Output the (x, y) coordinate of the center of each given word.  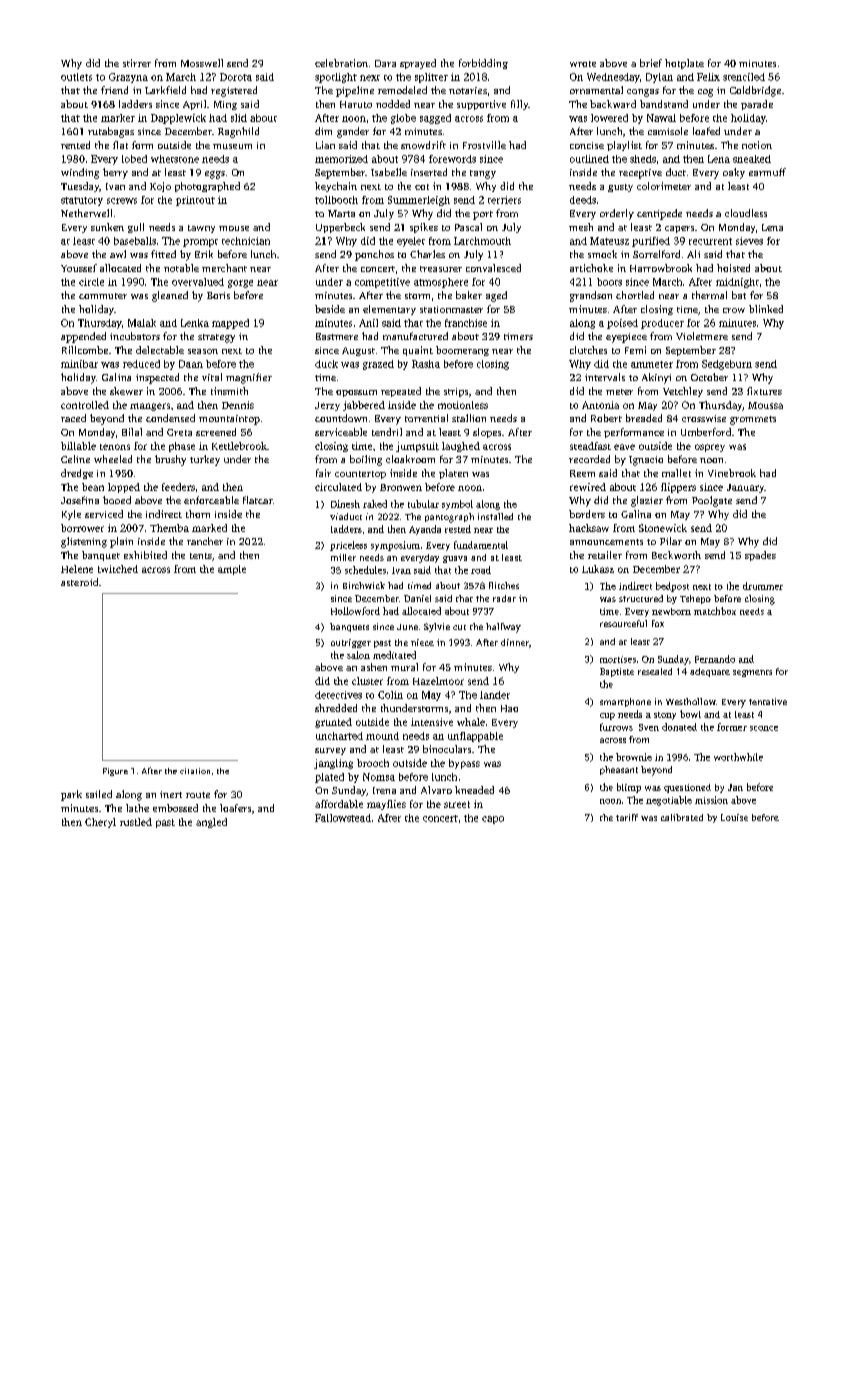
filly (519, 105)
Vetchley (683, 392)
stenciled (744, 77)
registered (234, 91)
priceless (348, 546)
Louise (734, 817)
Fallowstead (343, 818)
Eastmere (337, 336)
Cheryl (100, 823)
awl (118, 254)
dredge (77, 474)
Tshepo (695, 599)
